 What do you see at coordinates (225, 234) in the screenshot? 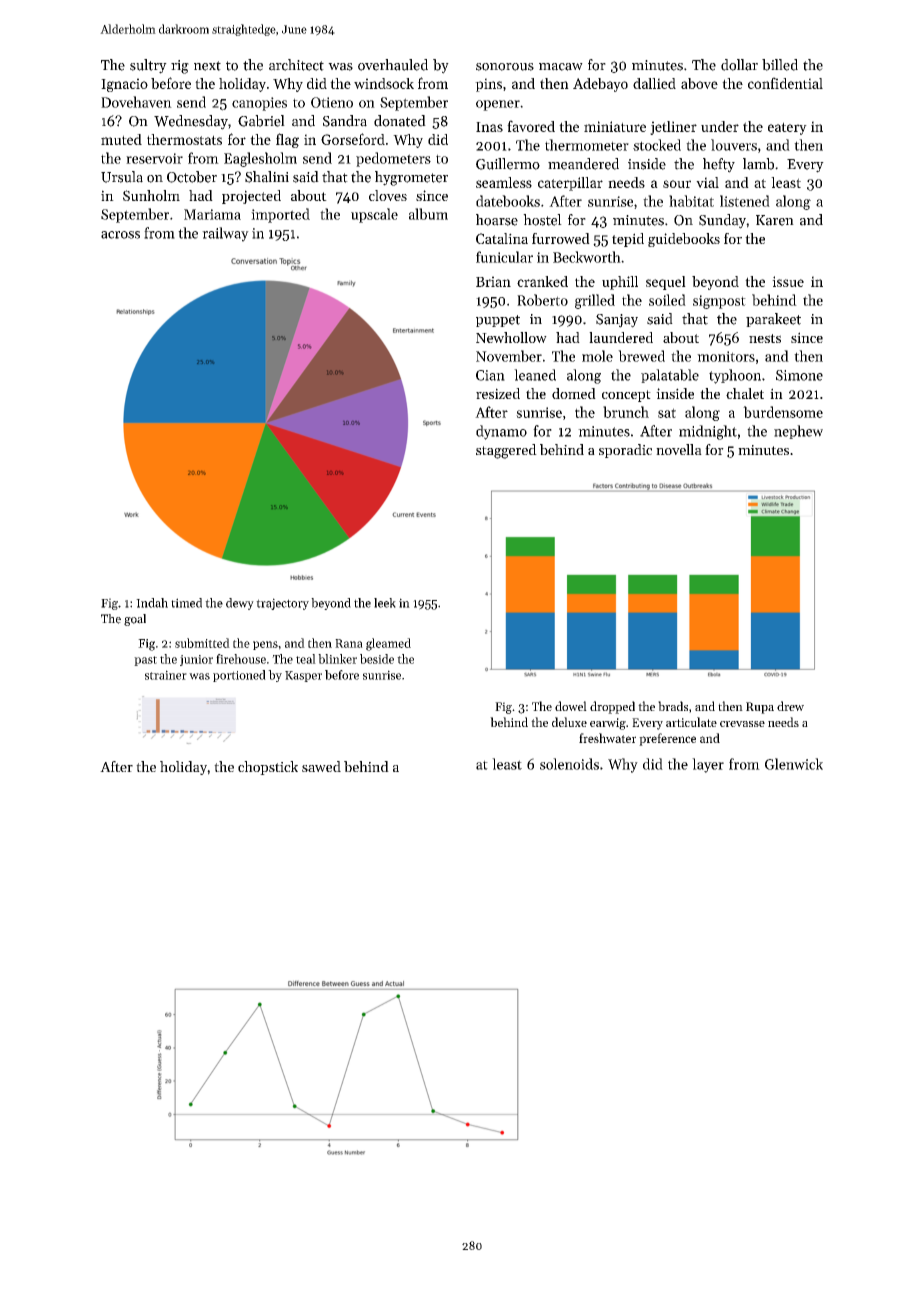
I see `railway` at bounding box center [225, 234].
